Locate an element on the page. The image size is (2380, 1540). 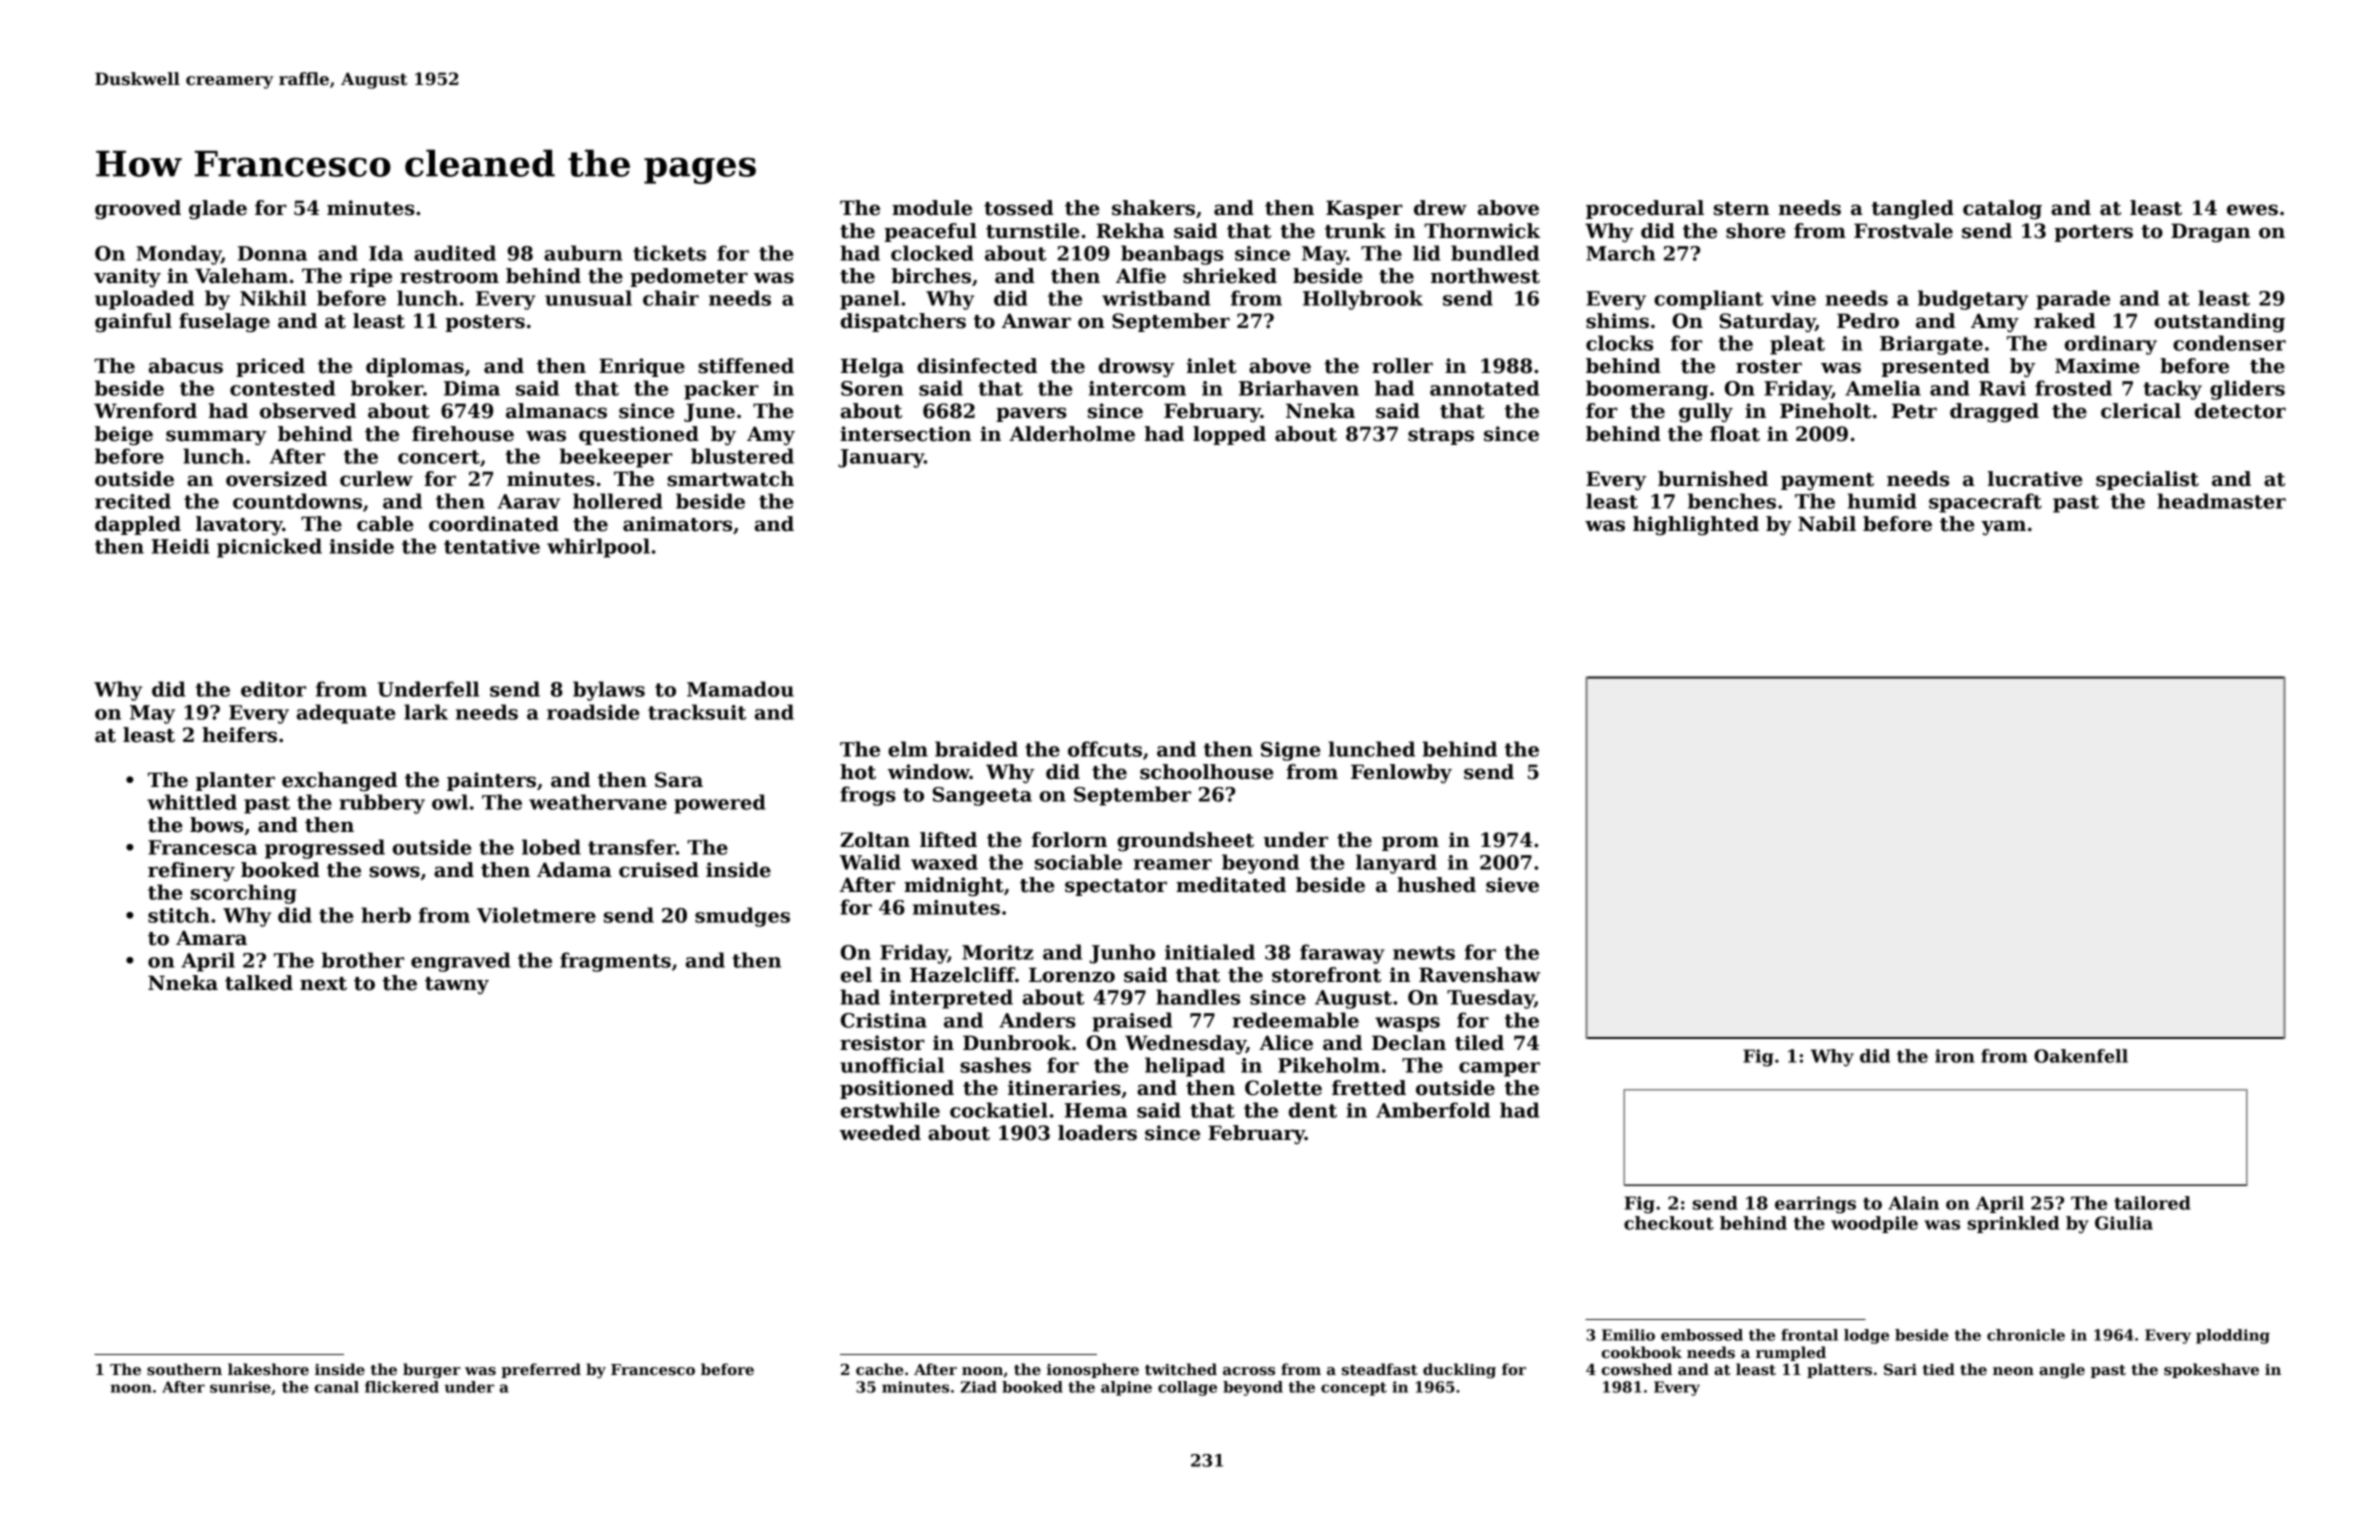
payment is located at coordinates (1827, 481).
